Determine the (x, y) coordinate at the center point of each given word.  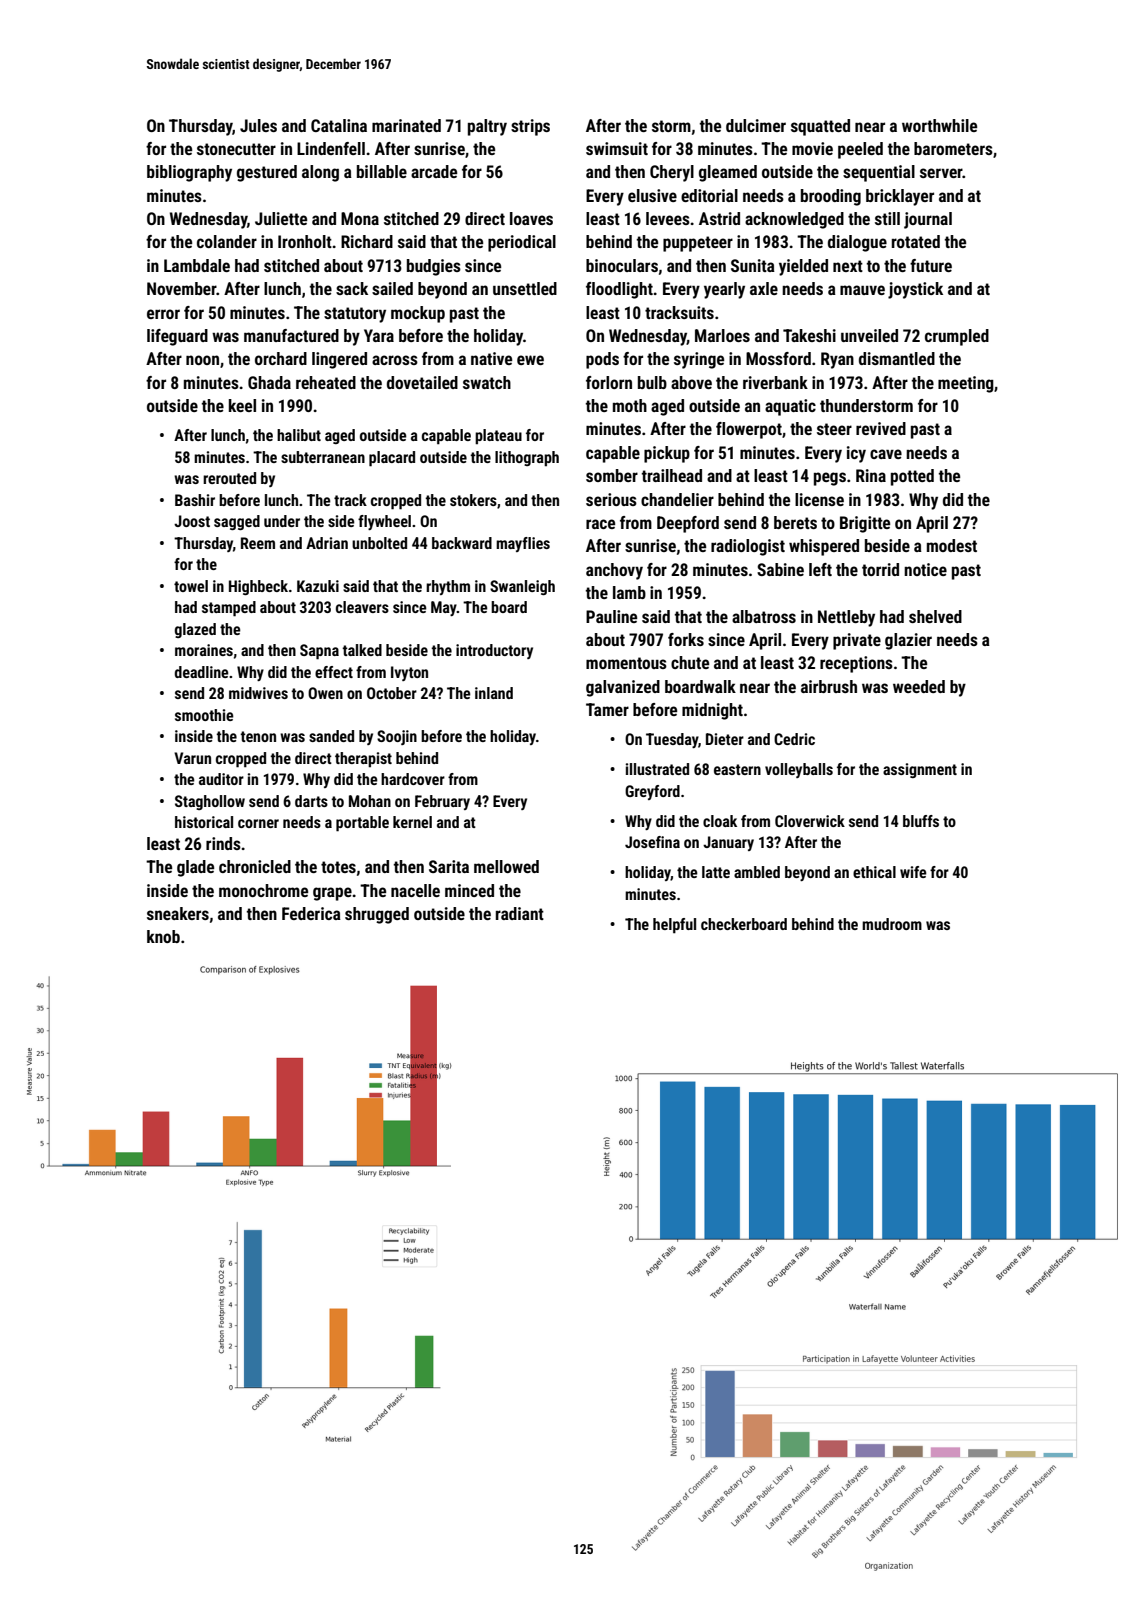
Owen (325, 693)
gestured (267, 173)
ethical (874, 872)
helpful (674, 926)
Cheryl (672, 173)
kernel (412, 822)
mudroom (892, 924)
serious (611, 499)
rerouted (229, 478)
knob (163, 936)
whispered (824, 547)
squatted (820, 127)
